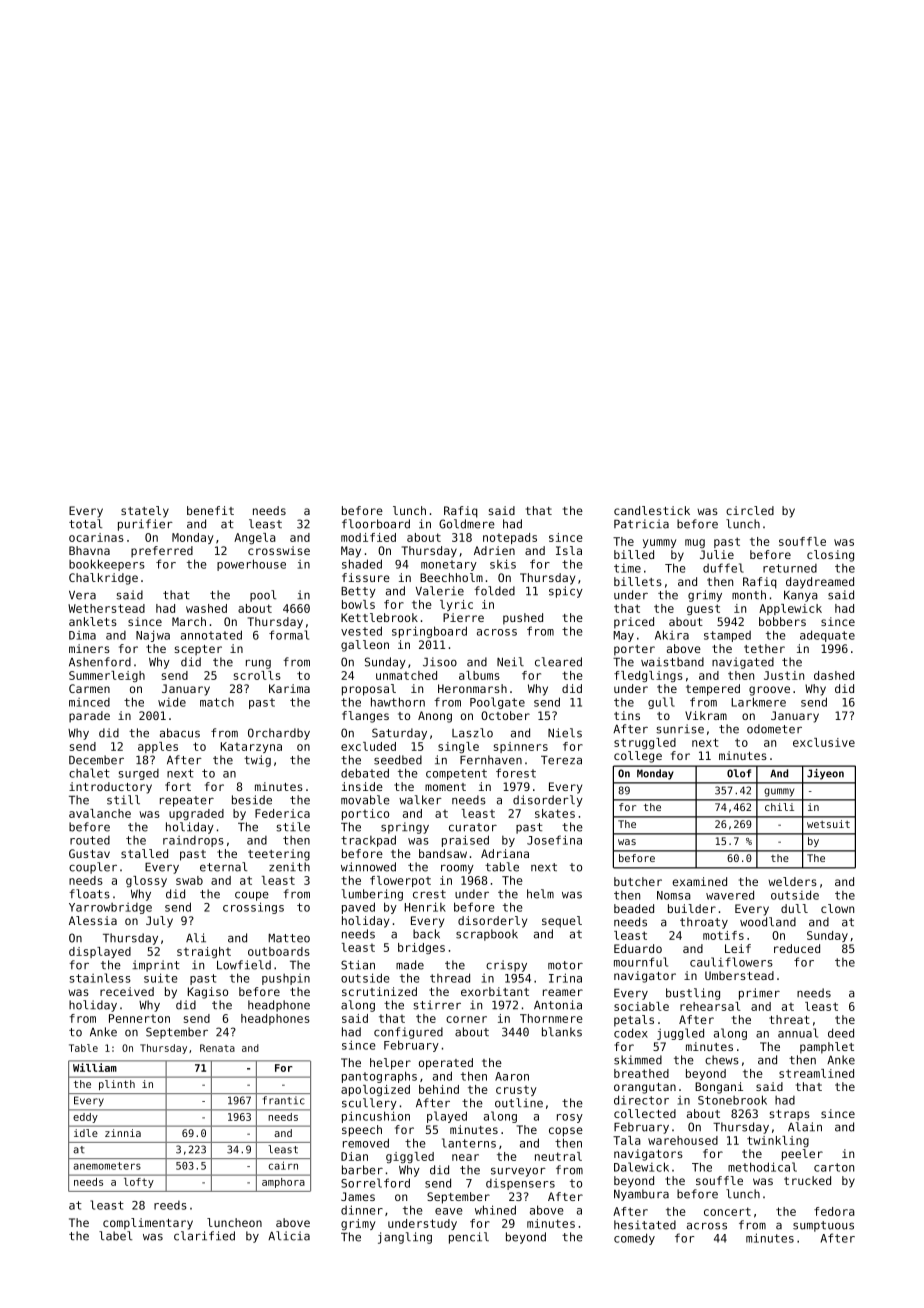 The image size is (924, 1308). Describe the element at coordinates (405, 1238) in the screenshot. I see `jangling` at that location.
